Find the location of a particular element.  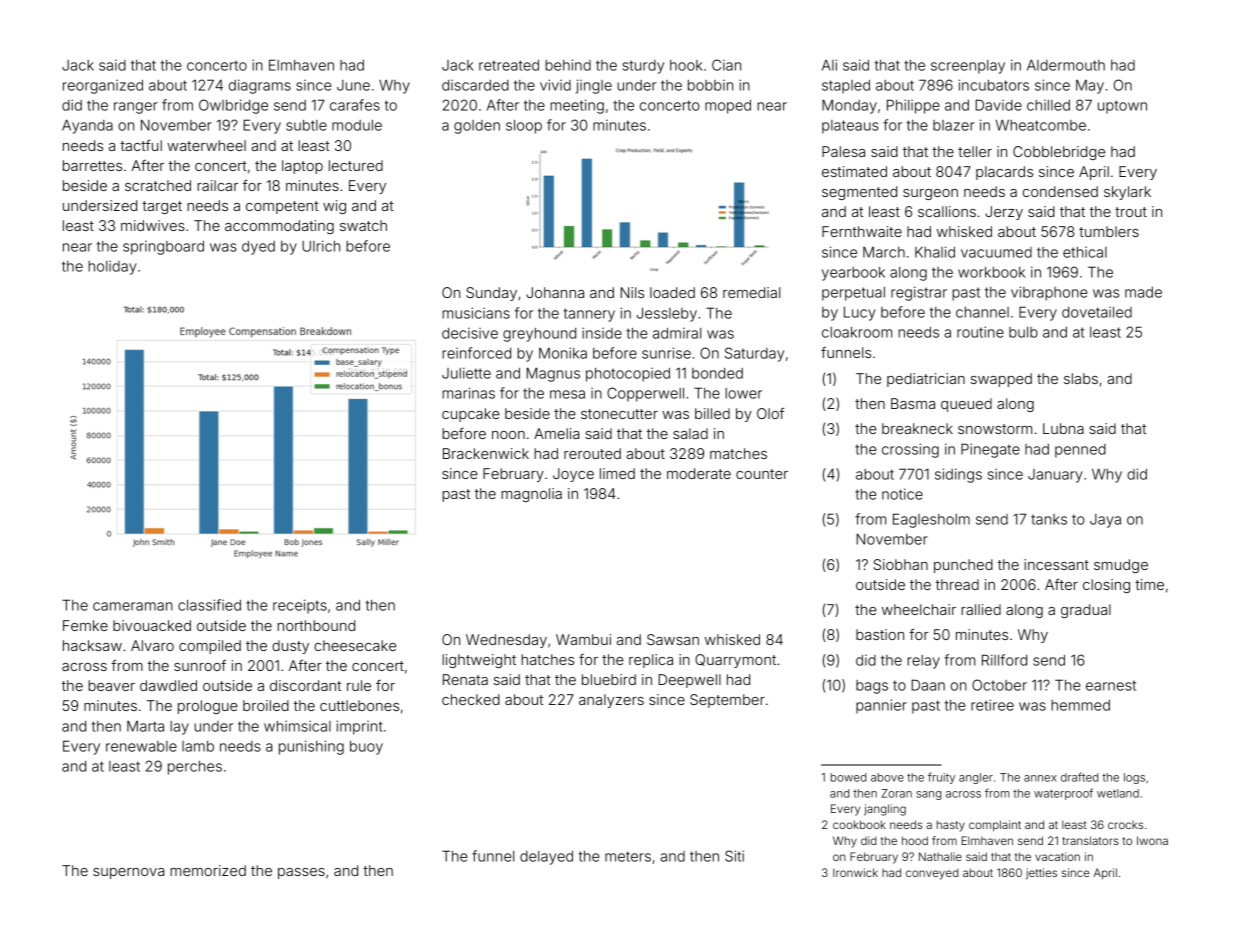

blazer is located at coordinates (954, 125).
